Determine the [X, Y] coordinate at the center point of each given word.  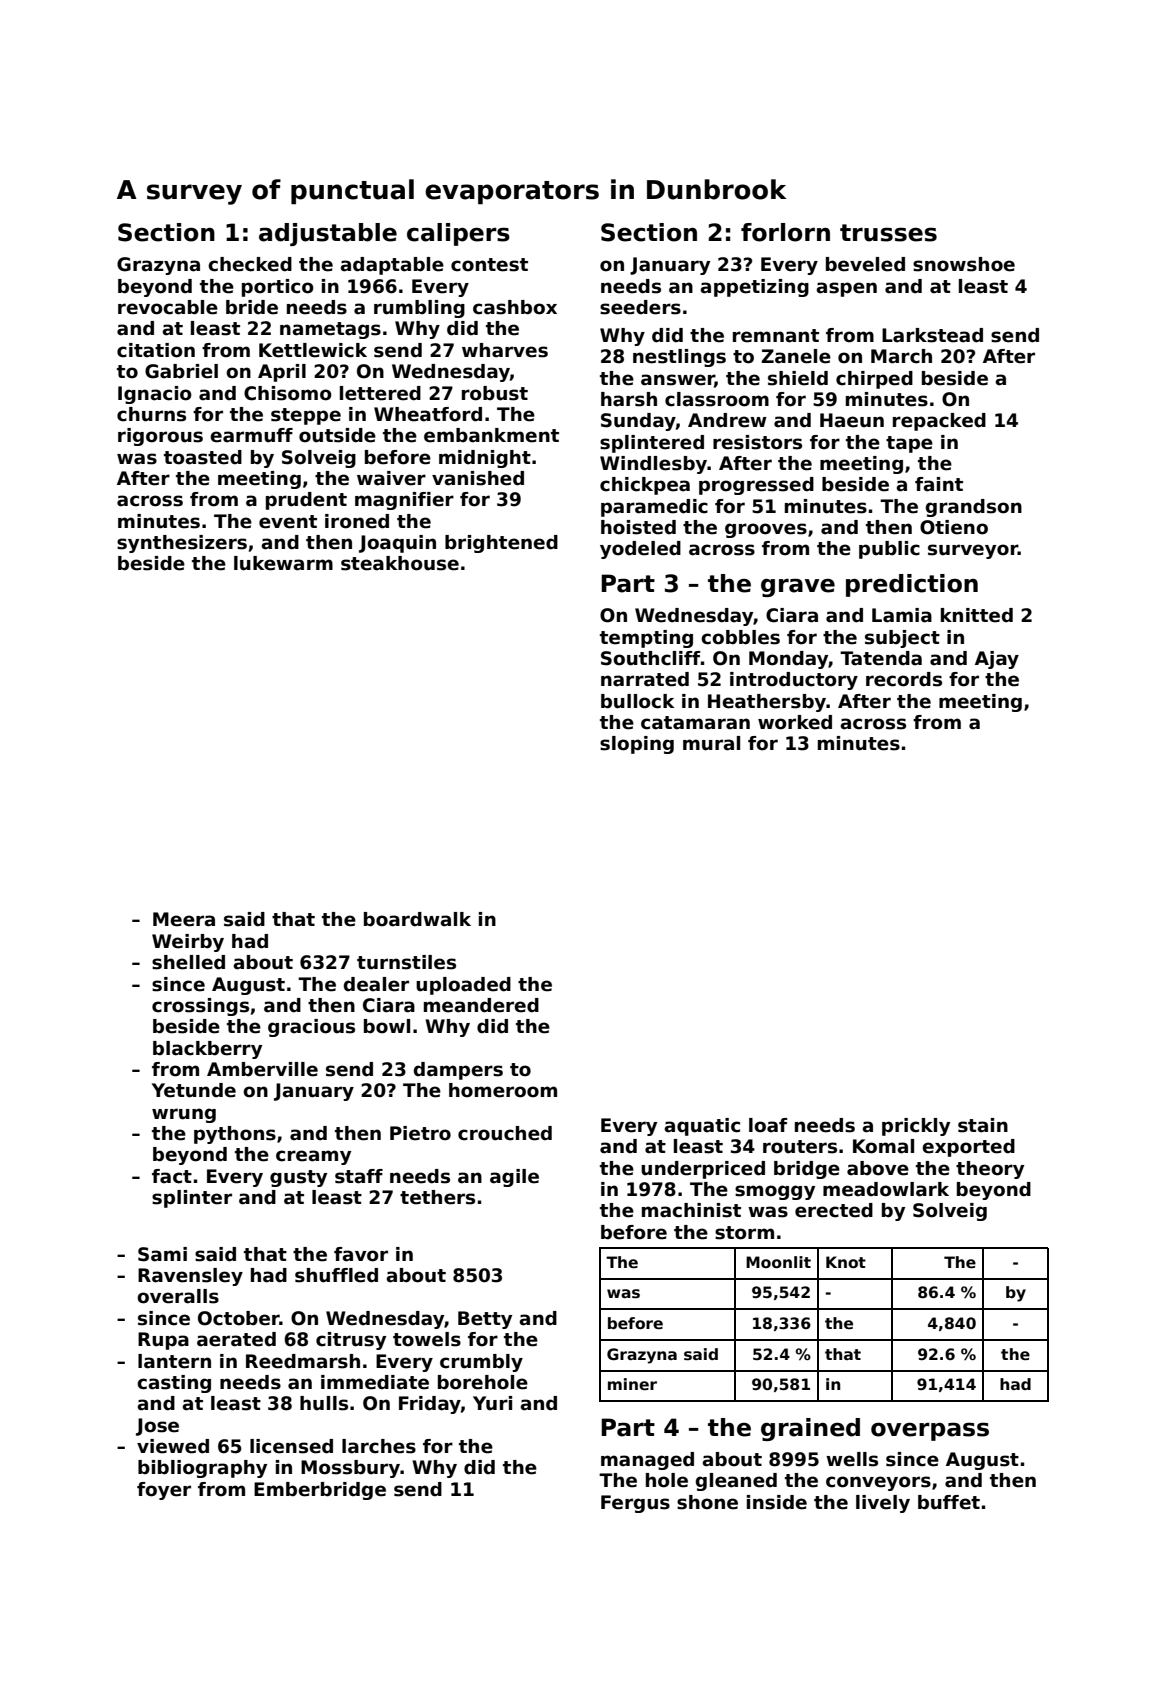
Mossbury [350, 1469]
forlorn [785, 232]
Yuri [492, 1403]
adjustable [328, 234]
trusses [888, 233]
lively [883, 1504]
